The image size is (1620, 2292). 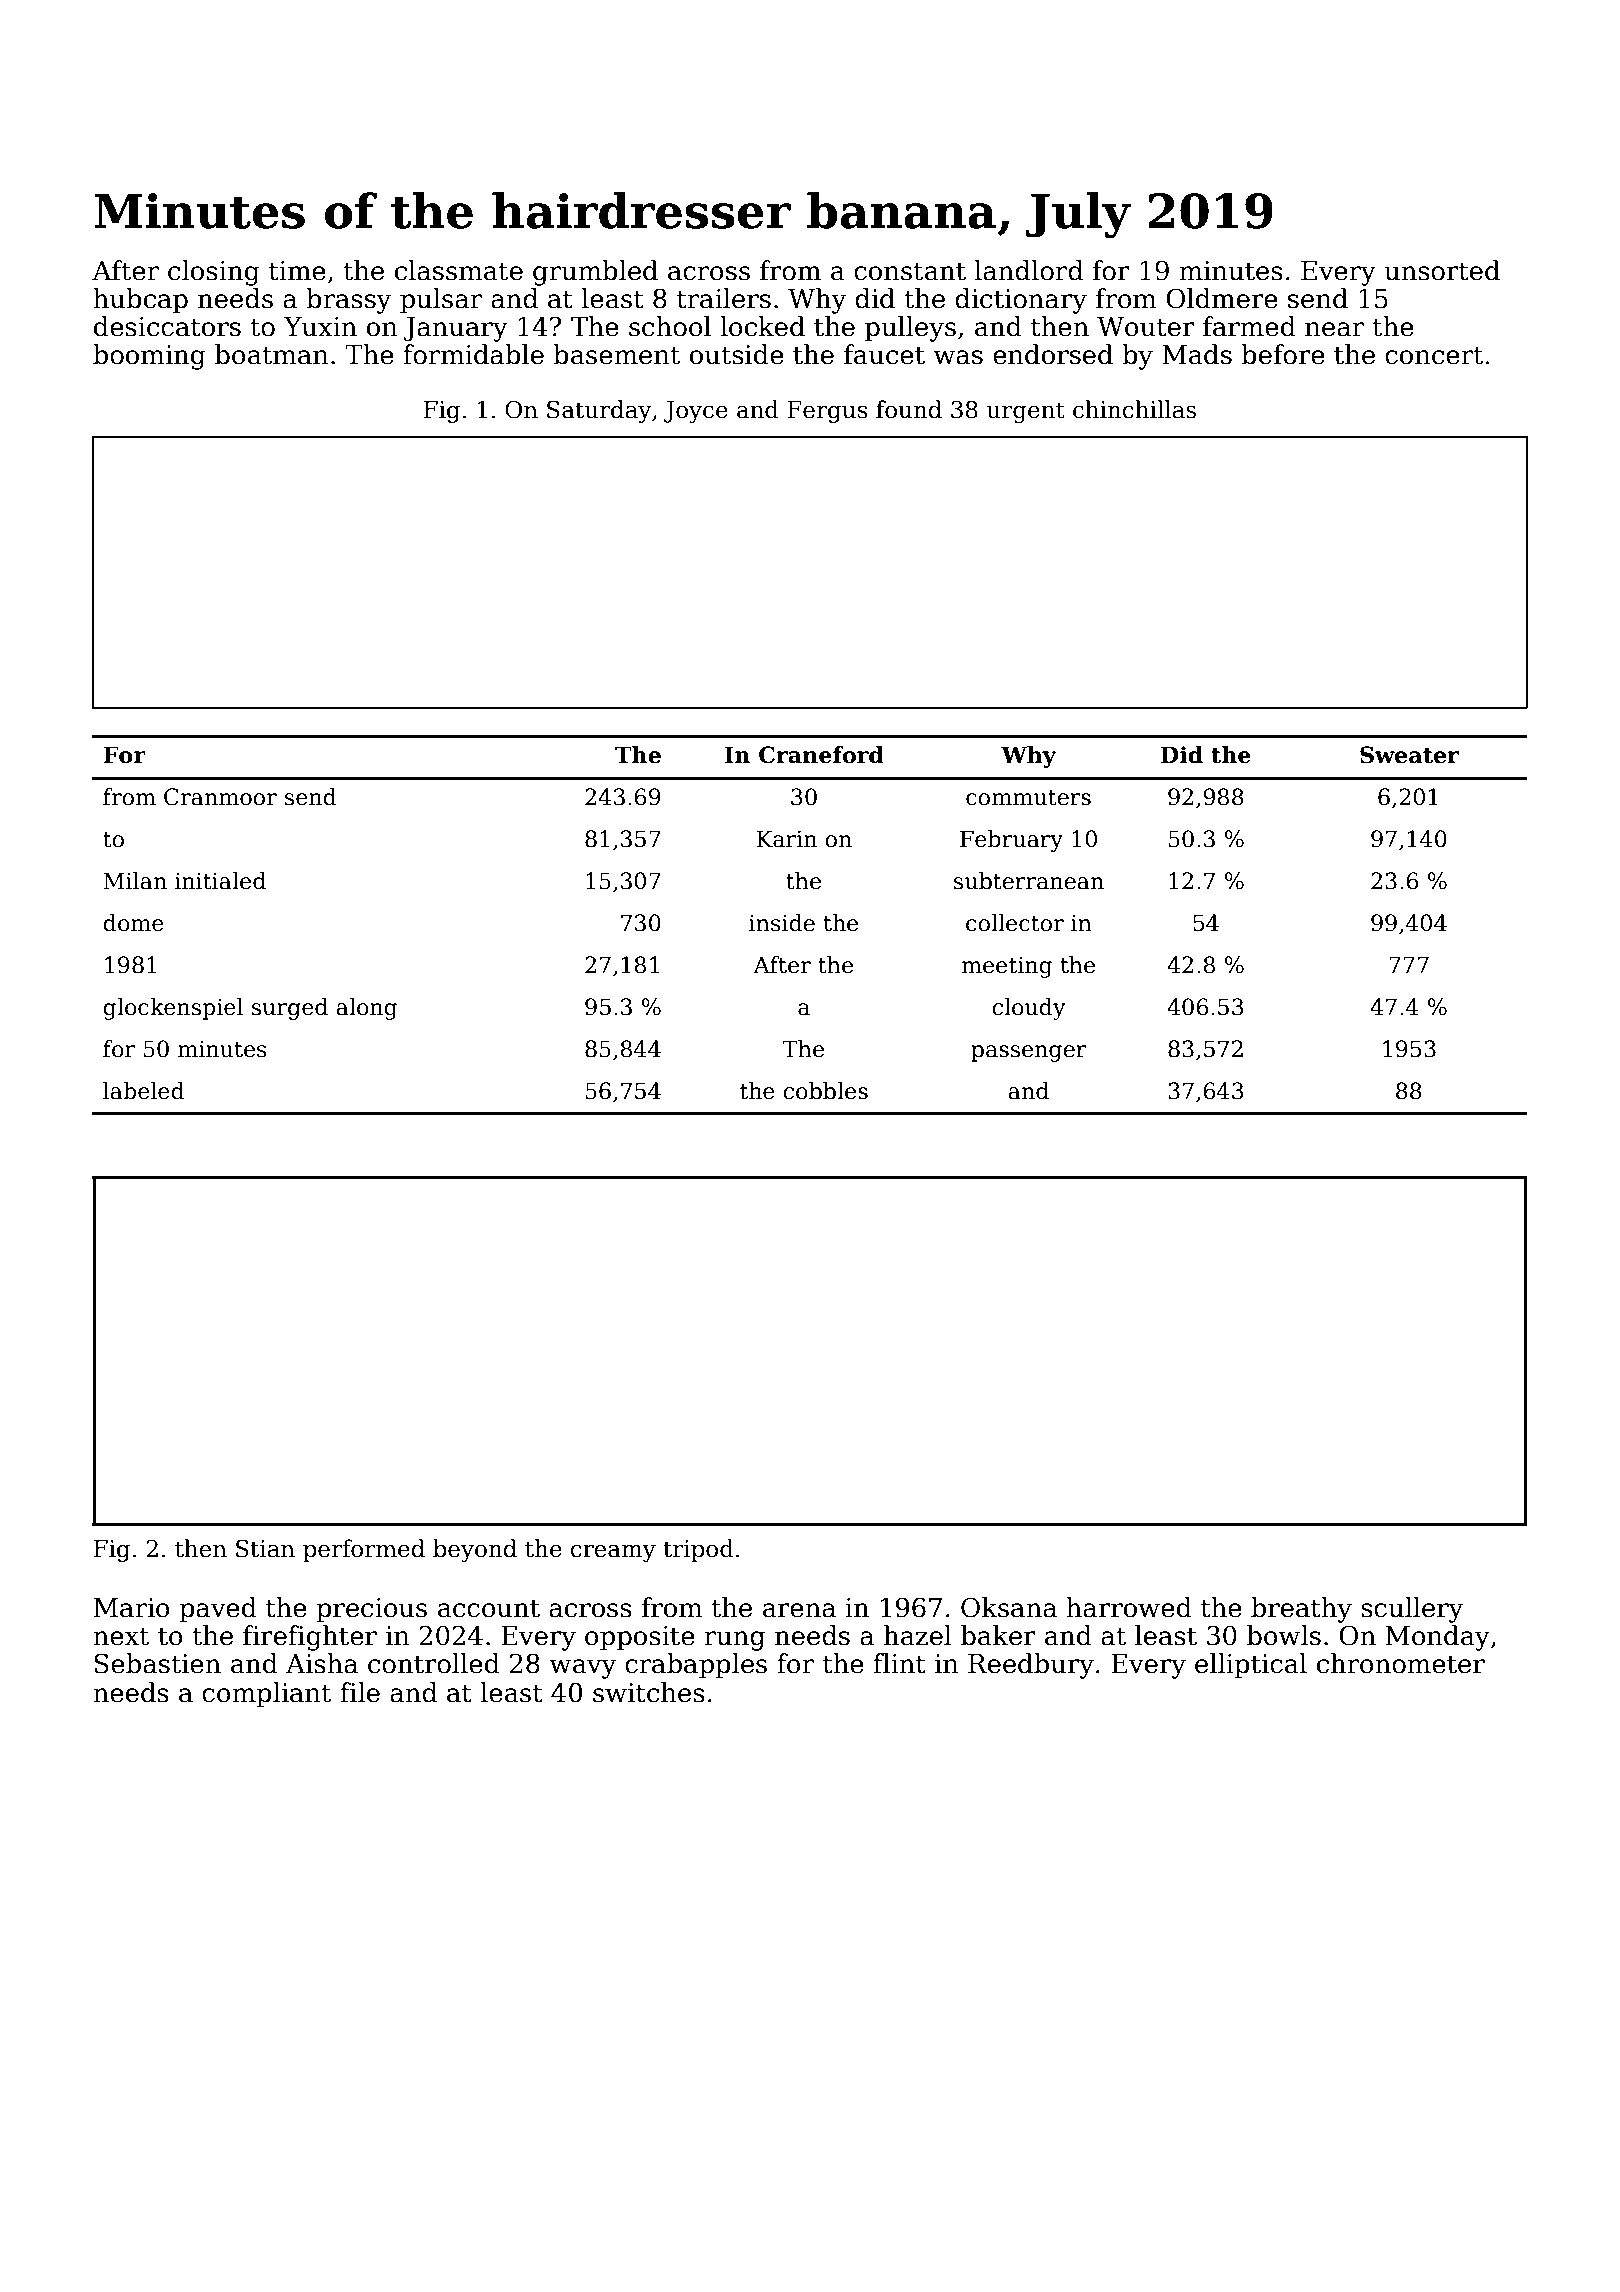 I want to click on commuters, so click(x=1028, y=798).
